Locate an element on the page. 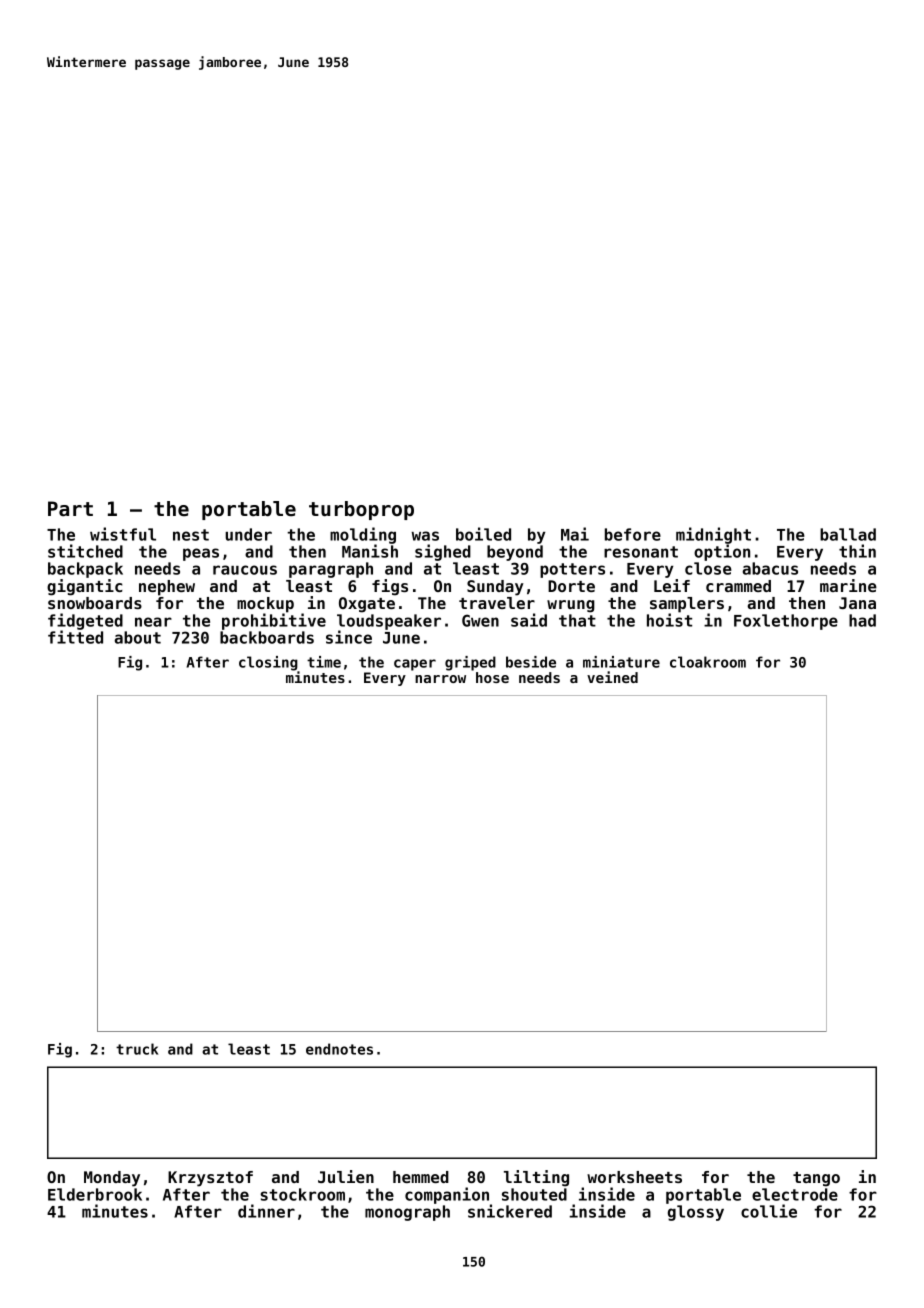 Image resolution: width=924 pixels, height=1308 pixels. narrow is located at coordinates (440, 679).
